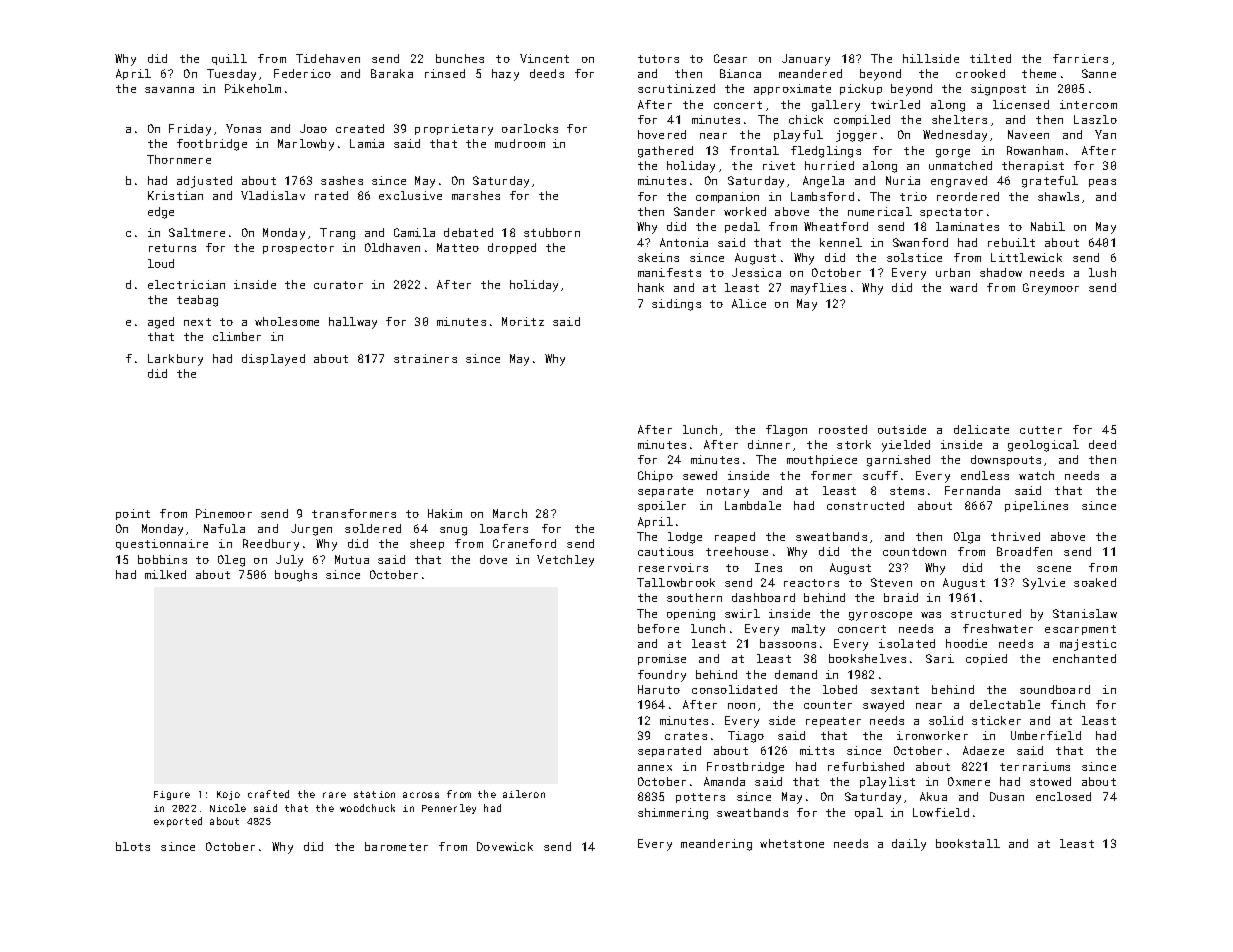 The height and width of the screenshot is (952, 1233). What do you see at coordinates (510, 513) in the screenshot?
I see `March` at bounding box center [510, 513].
